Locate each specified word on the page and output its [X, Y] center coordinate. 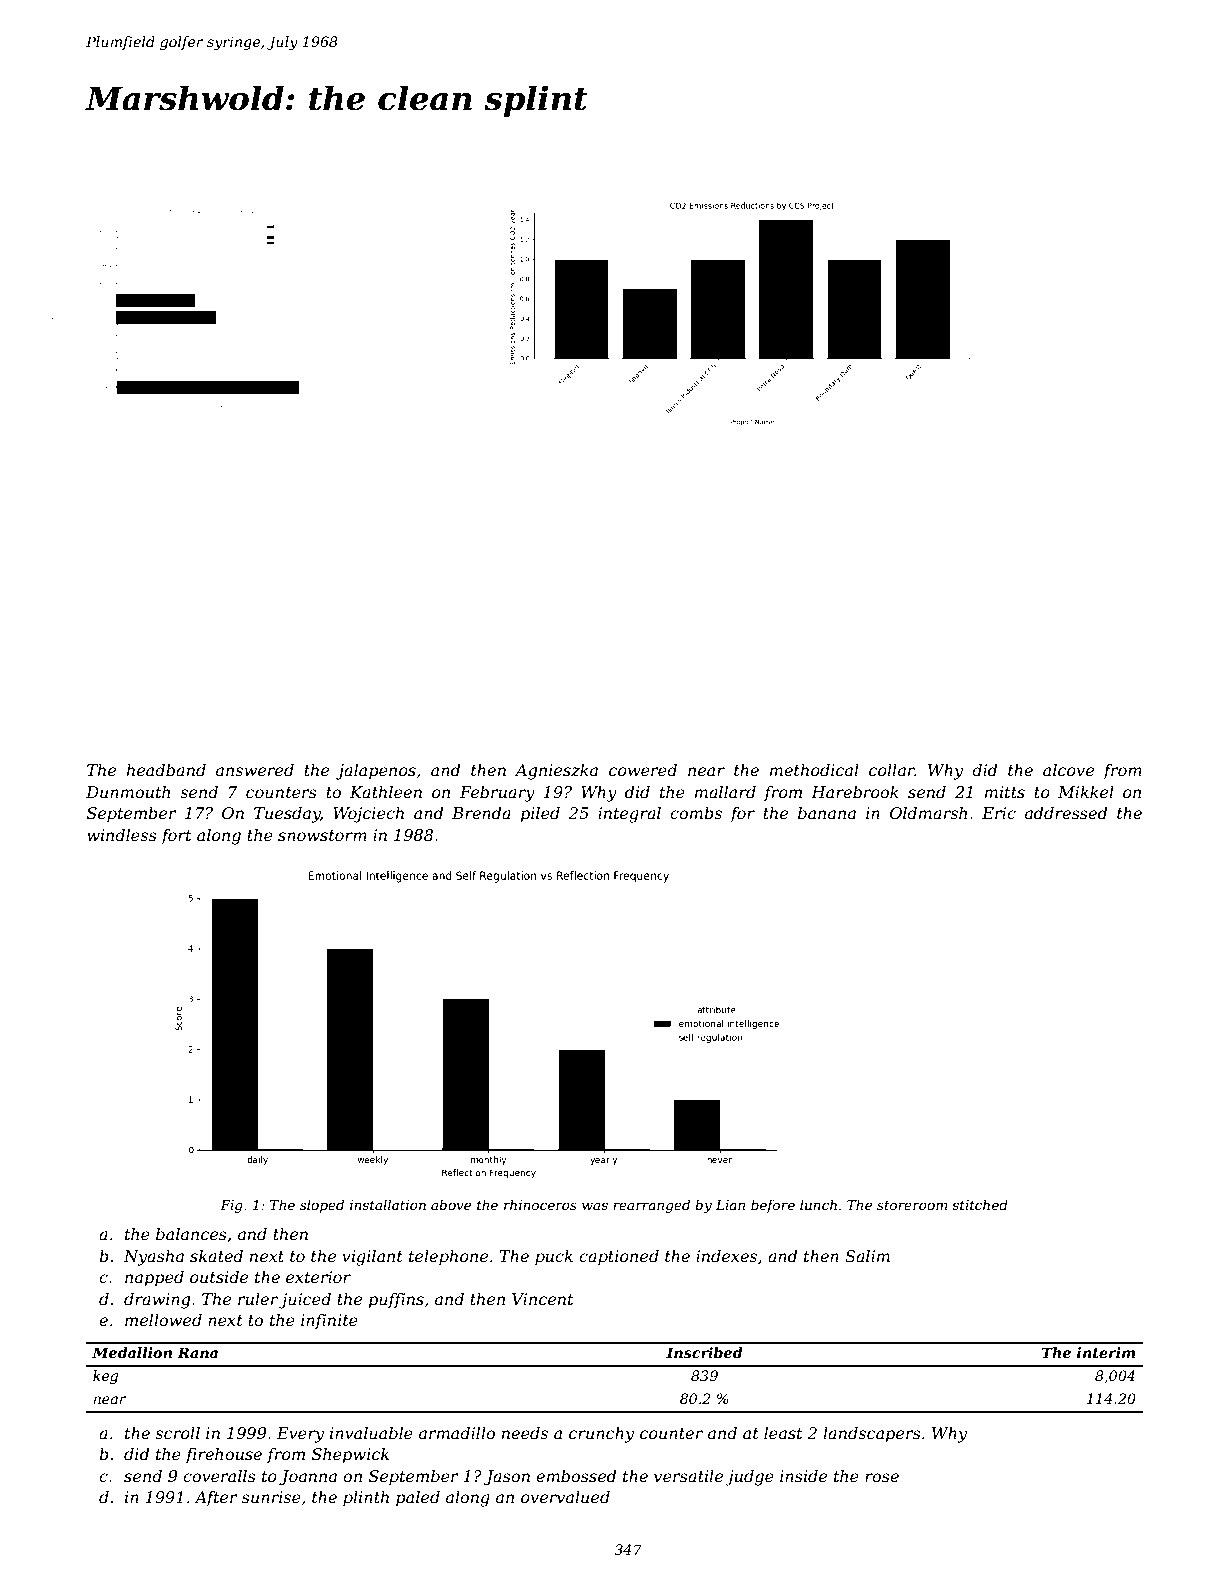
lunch [818, 1204]
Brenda [481, 813]
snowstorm [322, 835]
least [783, 1433]
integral [629, 815]
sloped [322, 1206]
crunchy [601, 1435]
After [216, 1499]
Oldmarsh [928, 813]
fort [176, 837]
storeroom [912, 1205]
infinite [329, 1322]
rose [882, 1477]
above [451, 1204]
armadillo [457, 1433]
